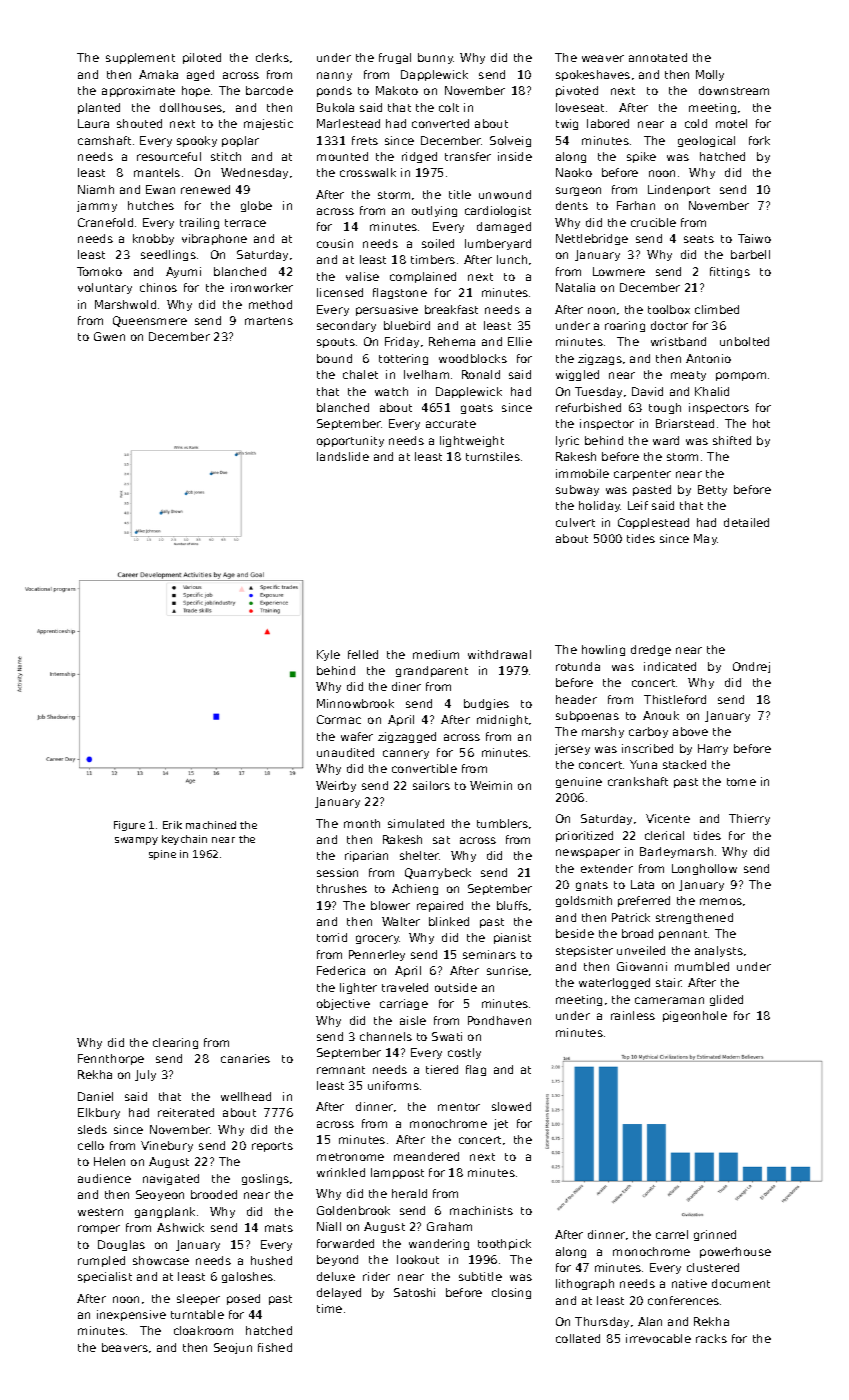 This screenshot has height=1400, width=849. What do you see at coordinates (719, 951) in the screenshot?
I see `analysts` at bounding box center [719, 951].
